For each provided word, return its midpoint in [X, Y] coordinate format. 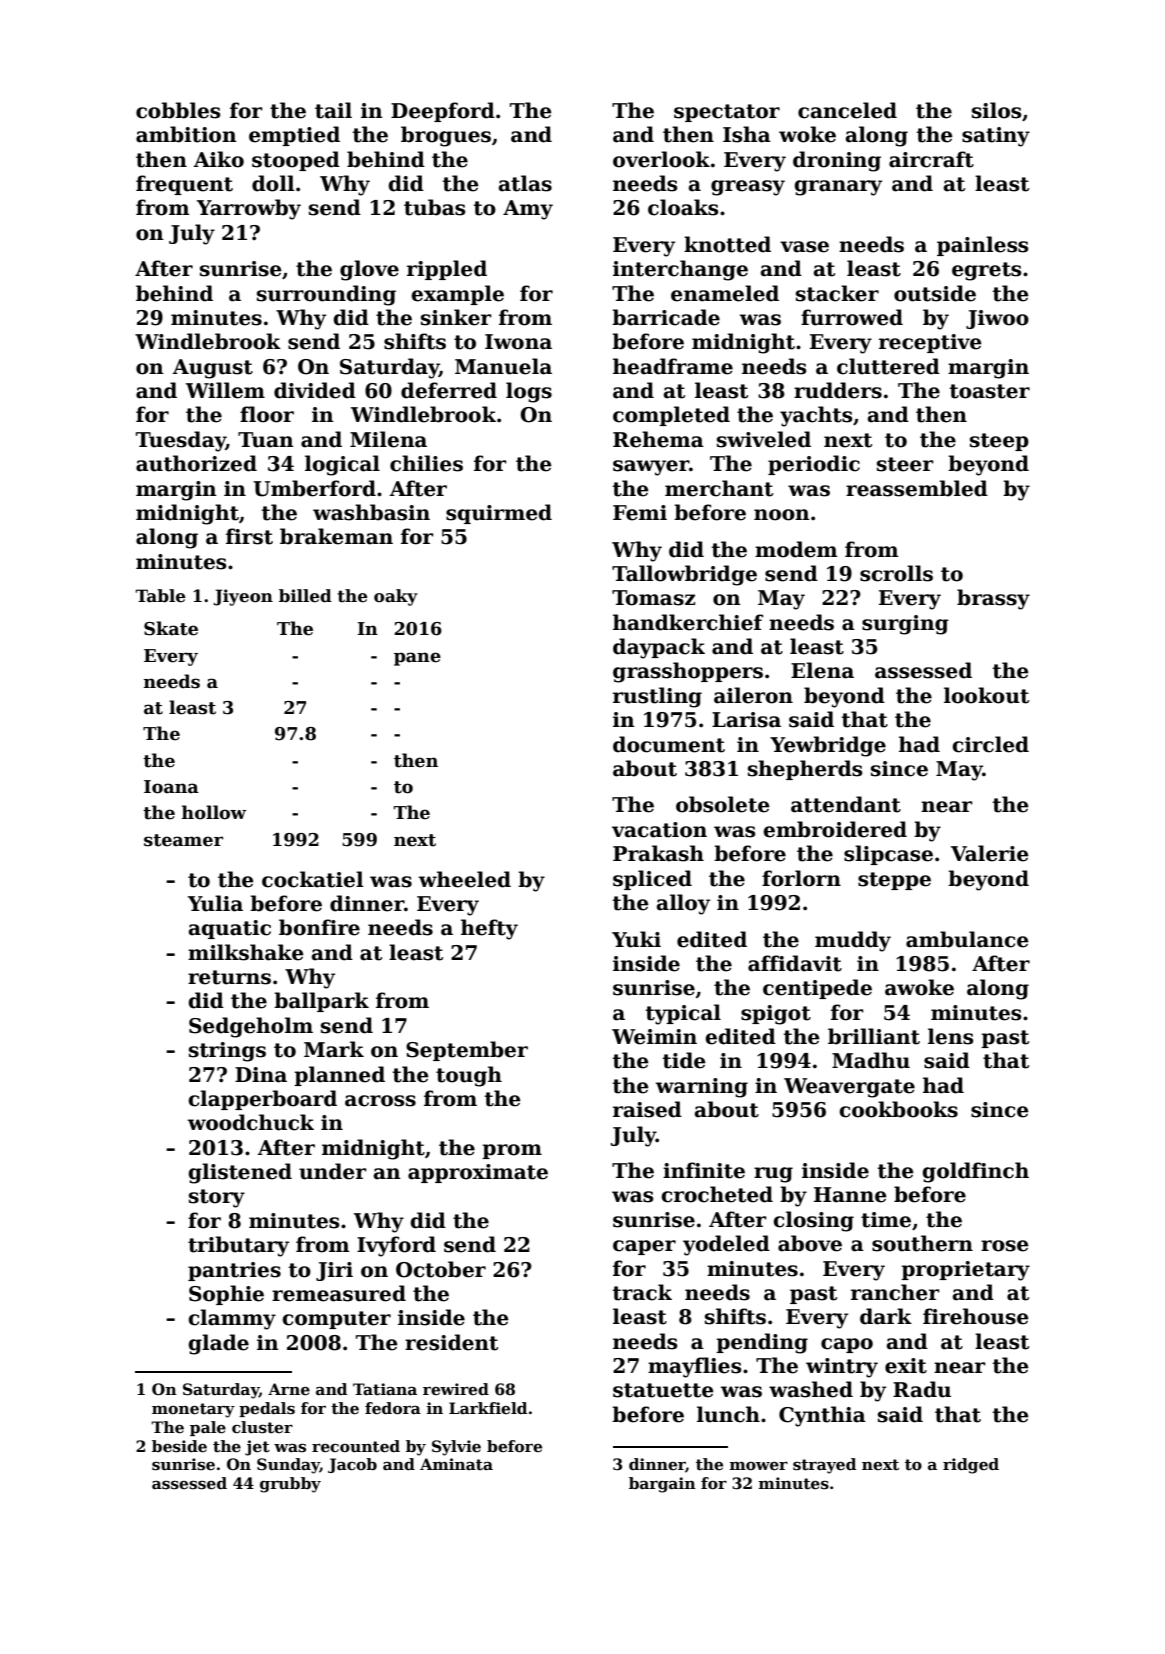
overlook [661, 159]
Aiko [218, 159]
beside [179, 1446]
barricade [666, 317]
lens [950, 1036]
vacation [659, 830]
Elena [822, 670]
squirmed [499, 514]
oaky [396, 597]
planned [339, 1076]
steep [999, 442]
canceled [847, 110]
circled [990, 744]
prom [512, 1151]
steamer [183, 840]
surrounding [326, 295]
